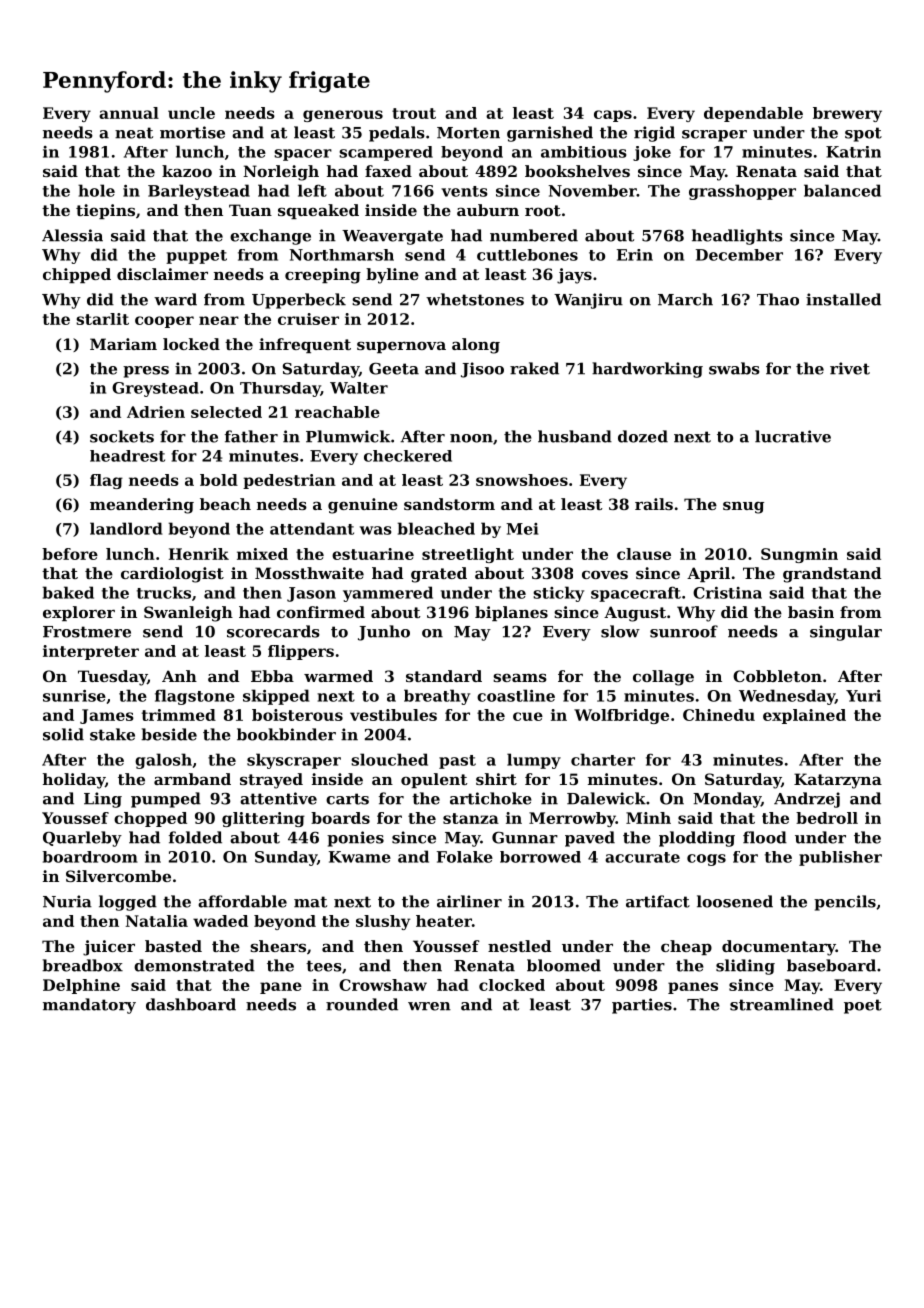 The image size is (924, 1308). I want to click on wren, so click(429, 1006).
